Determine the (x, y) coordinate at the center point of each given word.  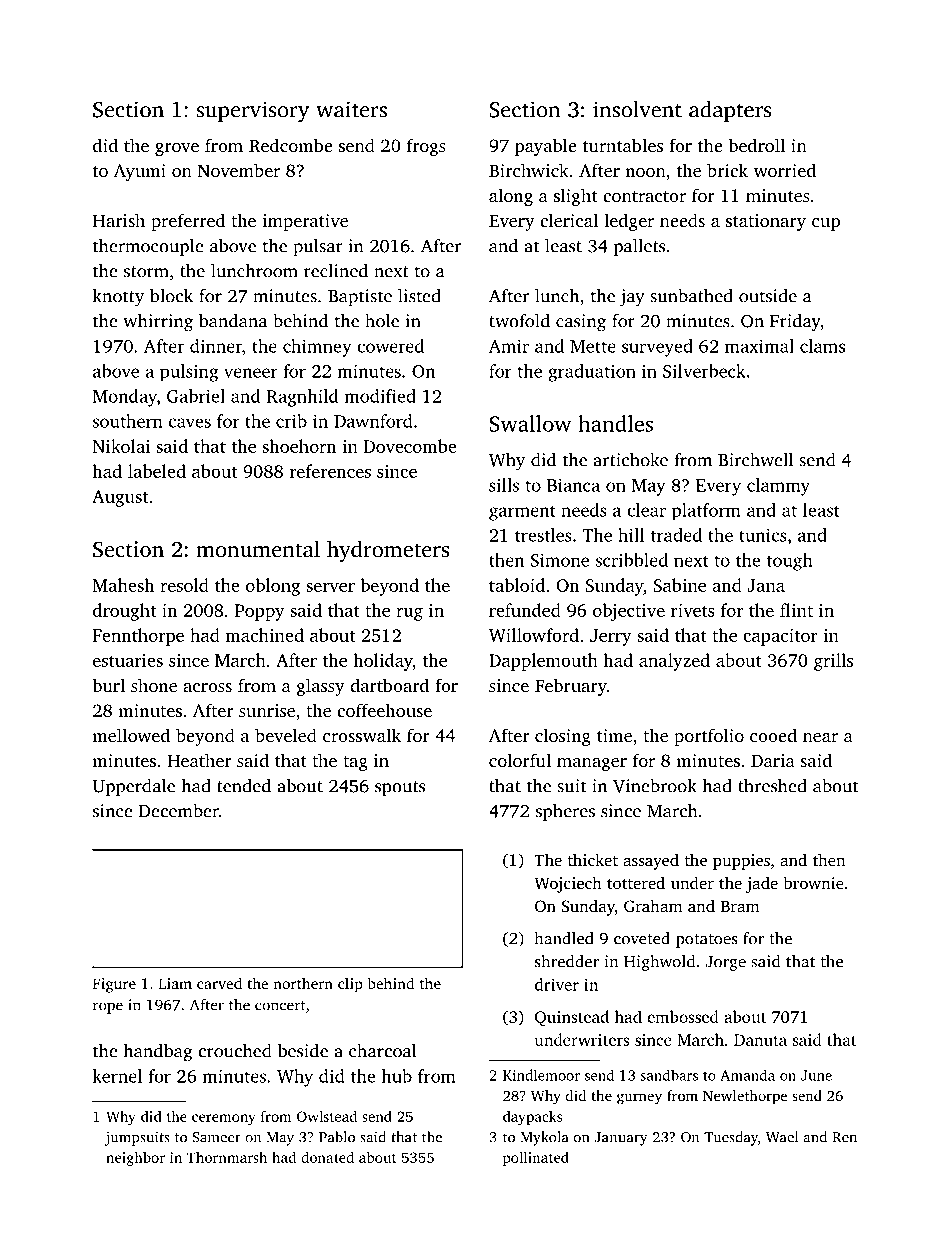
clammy (778, 487)
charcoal (382, 1051)
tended (244, 786)
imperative (305, 222)
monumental (258, 548)
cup (826, 224)
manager (592, 764)
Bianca (573, 485)
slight (576, 197)
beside (303, 1051)
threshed (772, 786)
